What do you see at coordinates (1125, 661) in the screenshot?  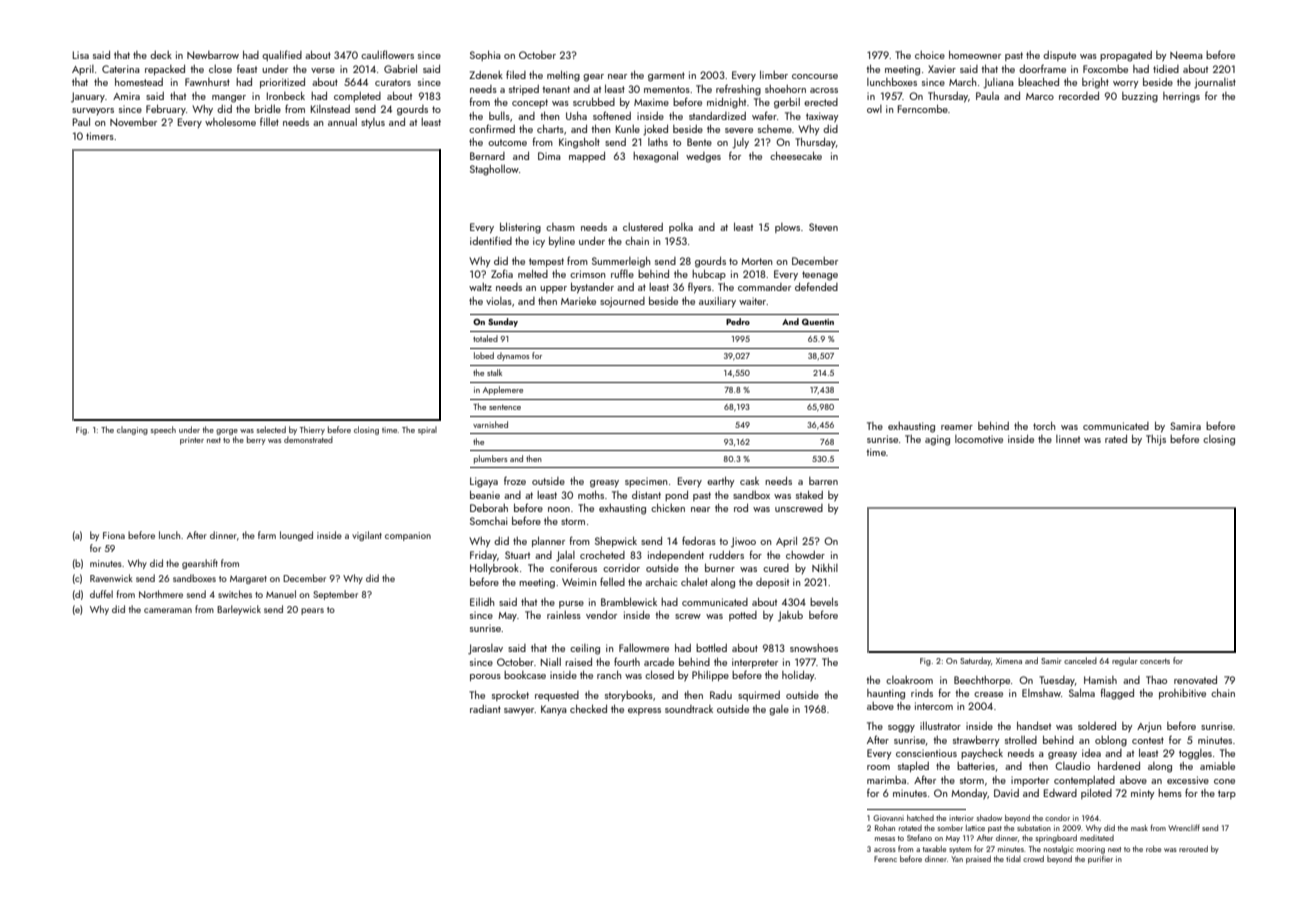 I see `regular` at bounding box center [1125, 661].
